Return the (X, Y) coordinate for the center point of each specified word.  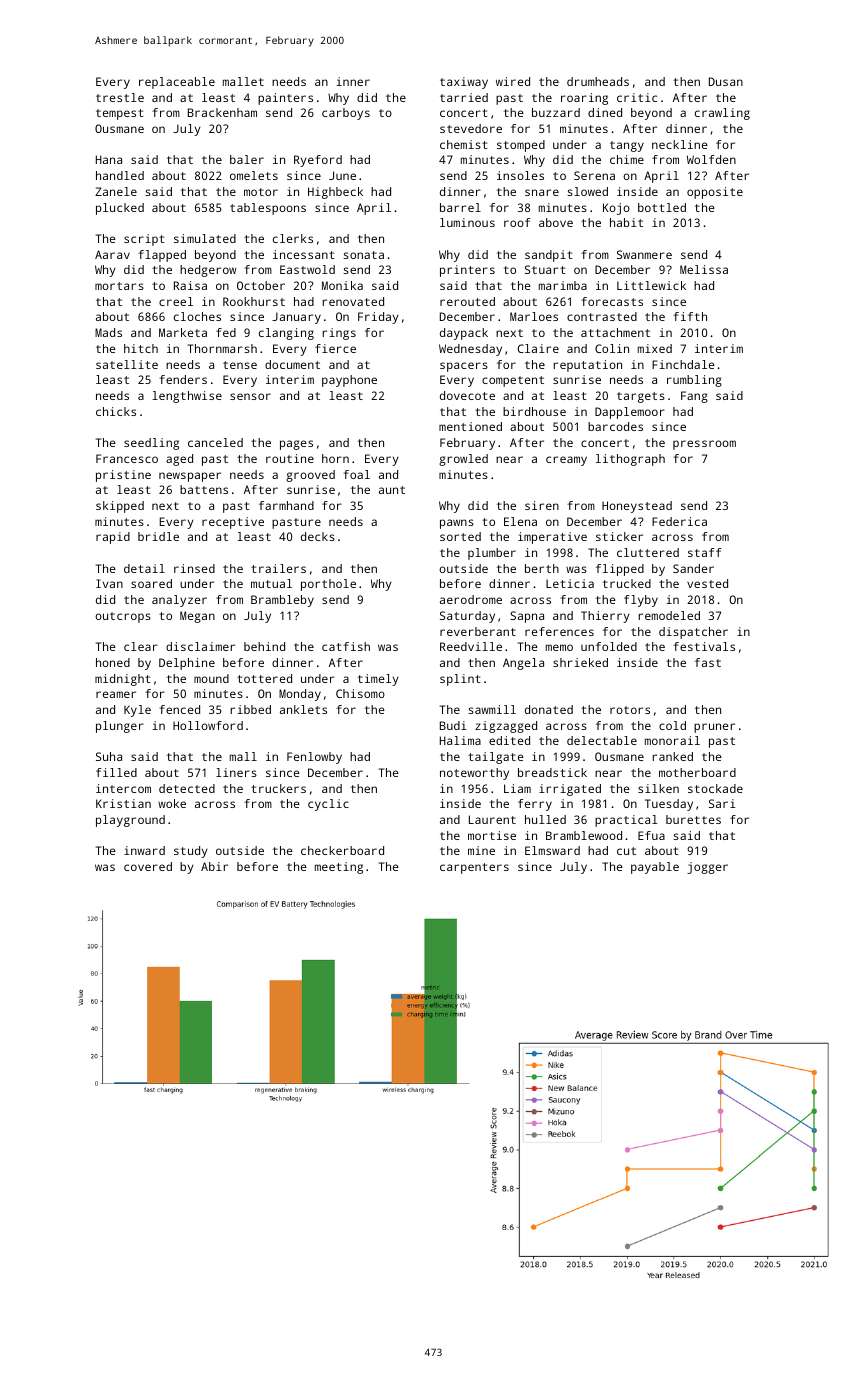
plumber (492, 554)
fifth (690, 316)
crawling (722, 114)
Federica (679, 521)
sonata (363, 255)
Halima (460, 740)
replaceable (177, 83)
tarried (464, 97)
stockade (715, 788)
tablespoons (268, 209)
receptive (233, 523)
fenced (179, 709)
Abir (214, 866)
